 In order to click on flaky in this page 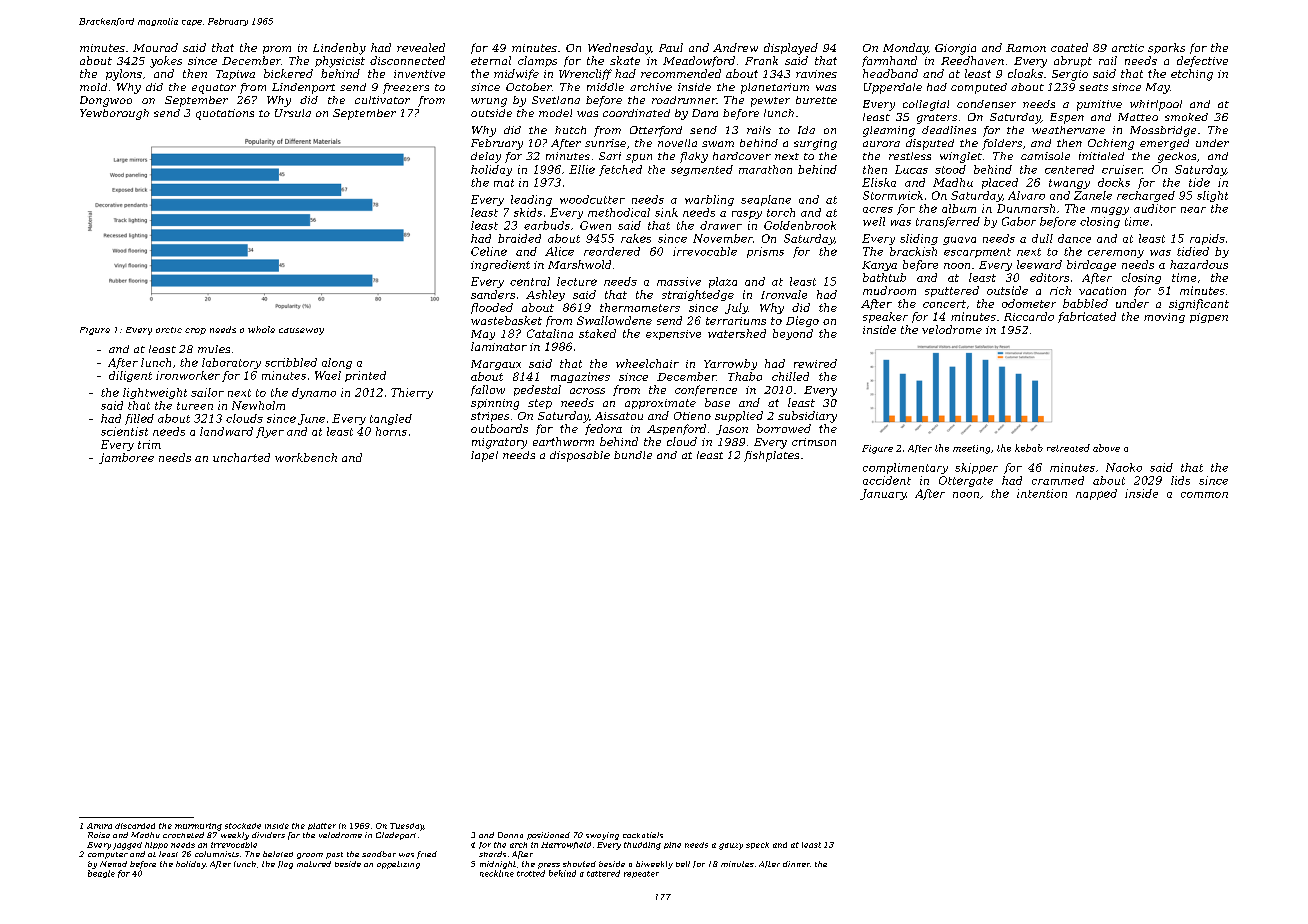, I will do `click(694, 157)`.
